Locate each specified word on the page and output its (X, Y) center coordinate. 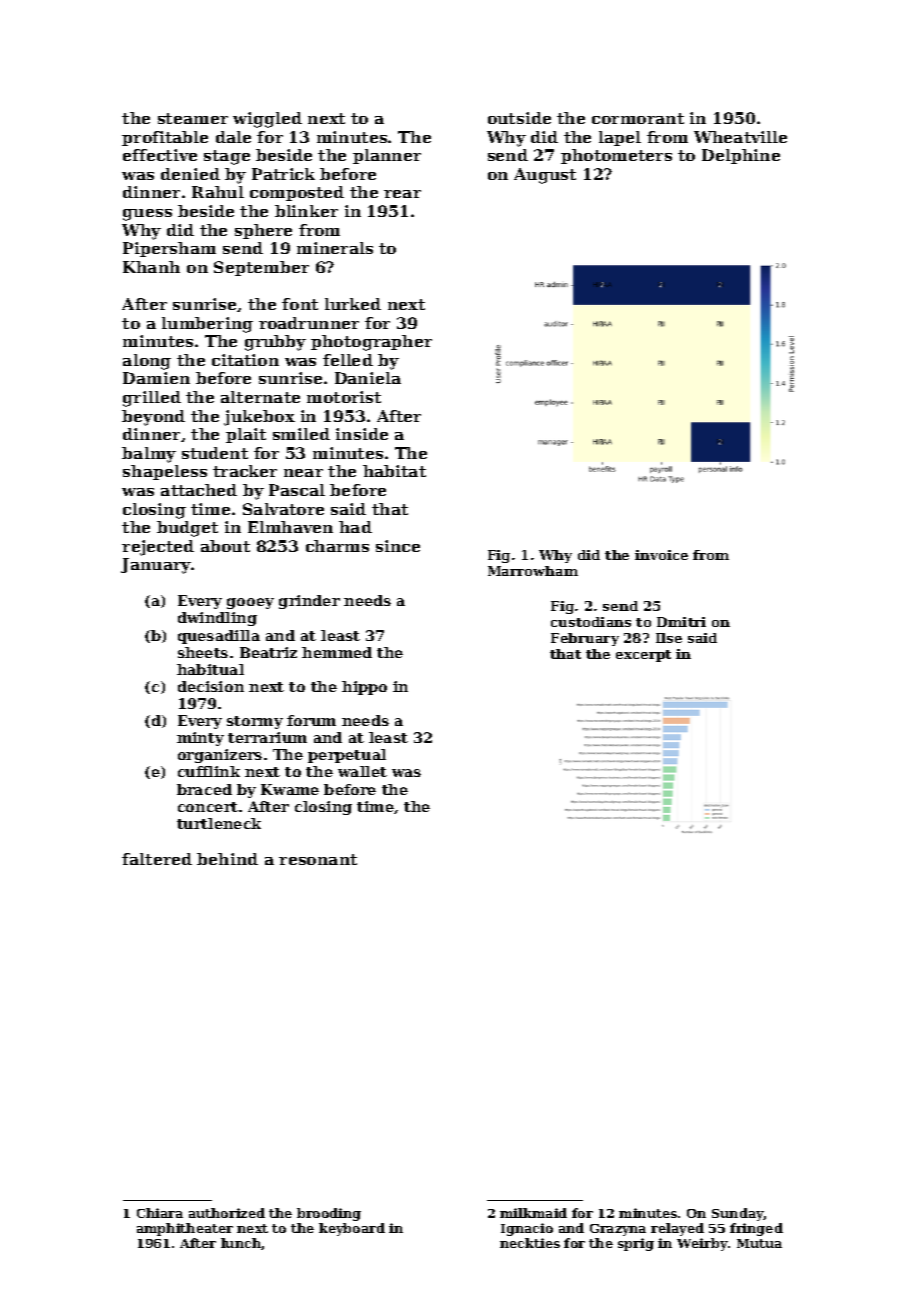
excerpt (643, 656)
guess (147, 215)
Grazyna (618, 1230)
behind (227, 859)
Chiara (160, 1213)
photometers (616, 156)
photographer (371, 343)
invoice (661, 555)
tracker (245, 471)
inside (362, 434)
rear (402, 194)
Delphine (741, 156)
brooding (329, 1214)
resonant (318, 859)
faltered (157, 859)
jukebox (259, 418)
